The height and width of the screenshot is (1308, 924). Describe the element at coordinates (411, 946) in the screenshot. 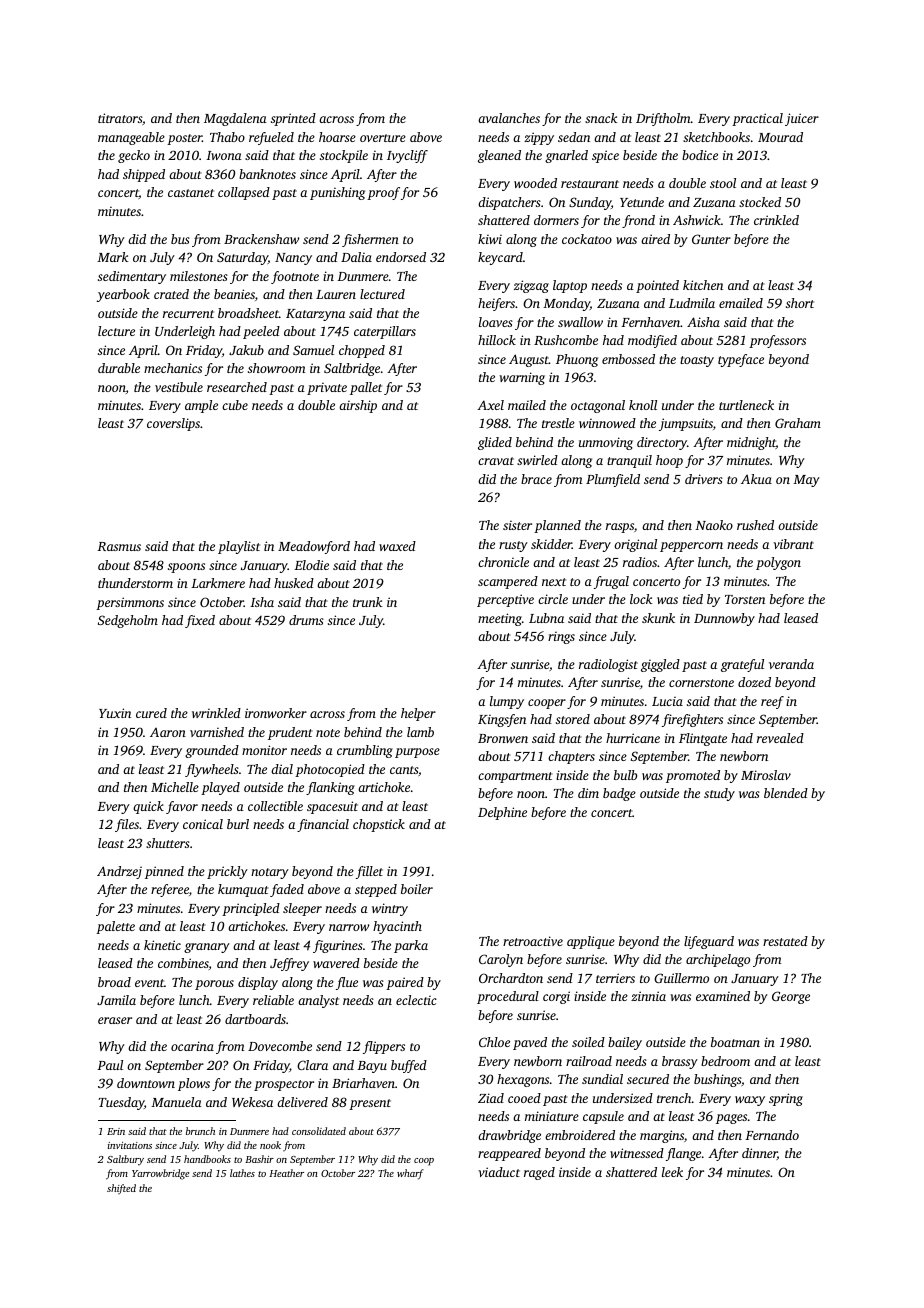

I see `parka` at that location.
